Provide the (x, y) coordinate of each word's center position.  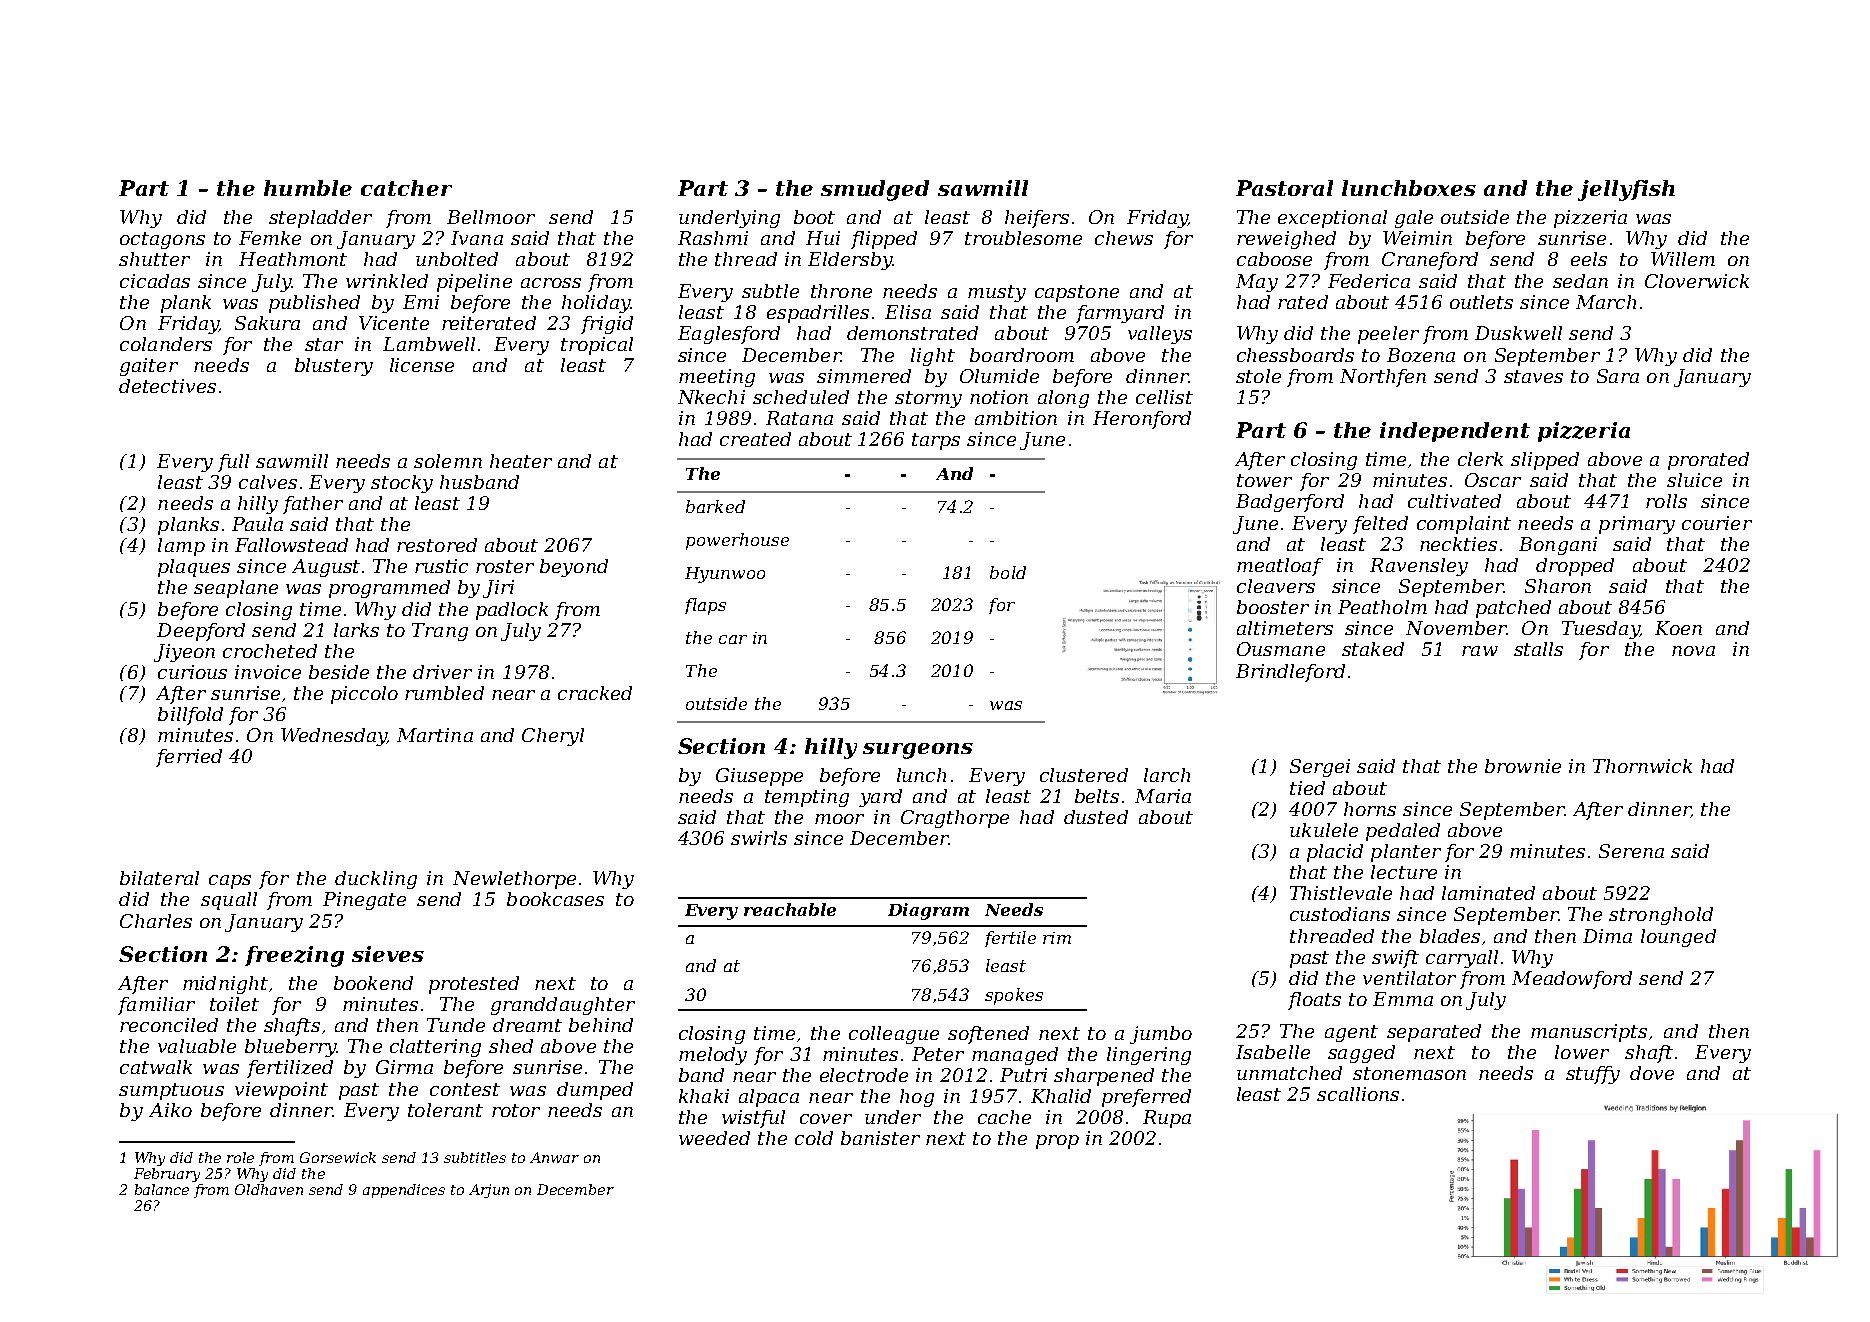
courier (1717, 523)
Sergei (1320, 768)
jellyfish (1626, 190)
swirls (759, 838)
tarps (936, 441)
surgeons (918, 751)
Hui (823, 238)
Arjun (489, 1191)
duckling (376, 880)
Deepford (201, 632)
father (313, 505)
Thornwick (1642, 766)
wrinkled (387, 281)
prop (1057, 1142)
